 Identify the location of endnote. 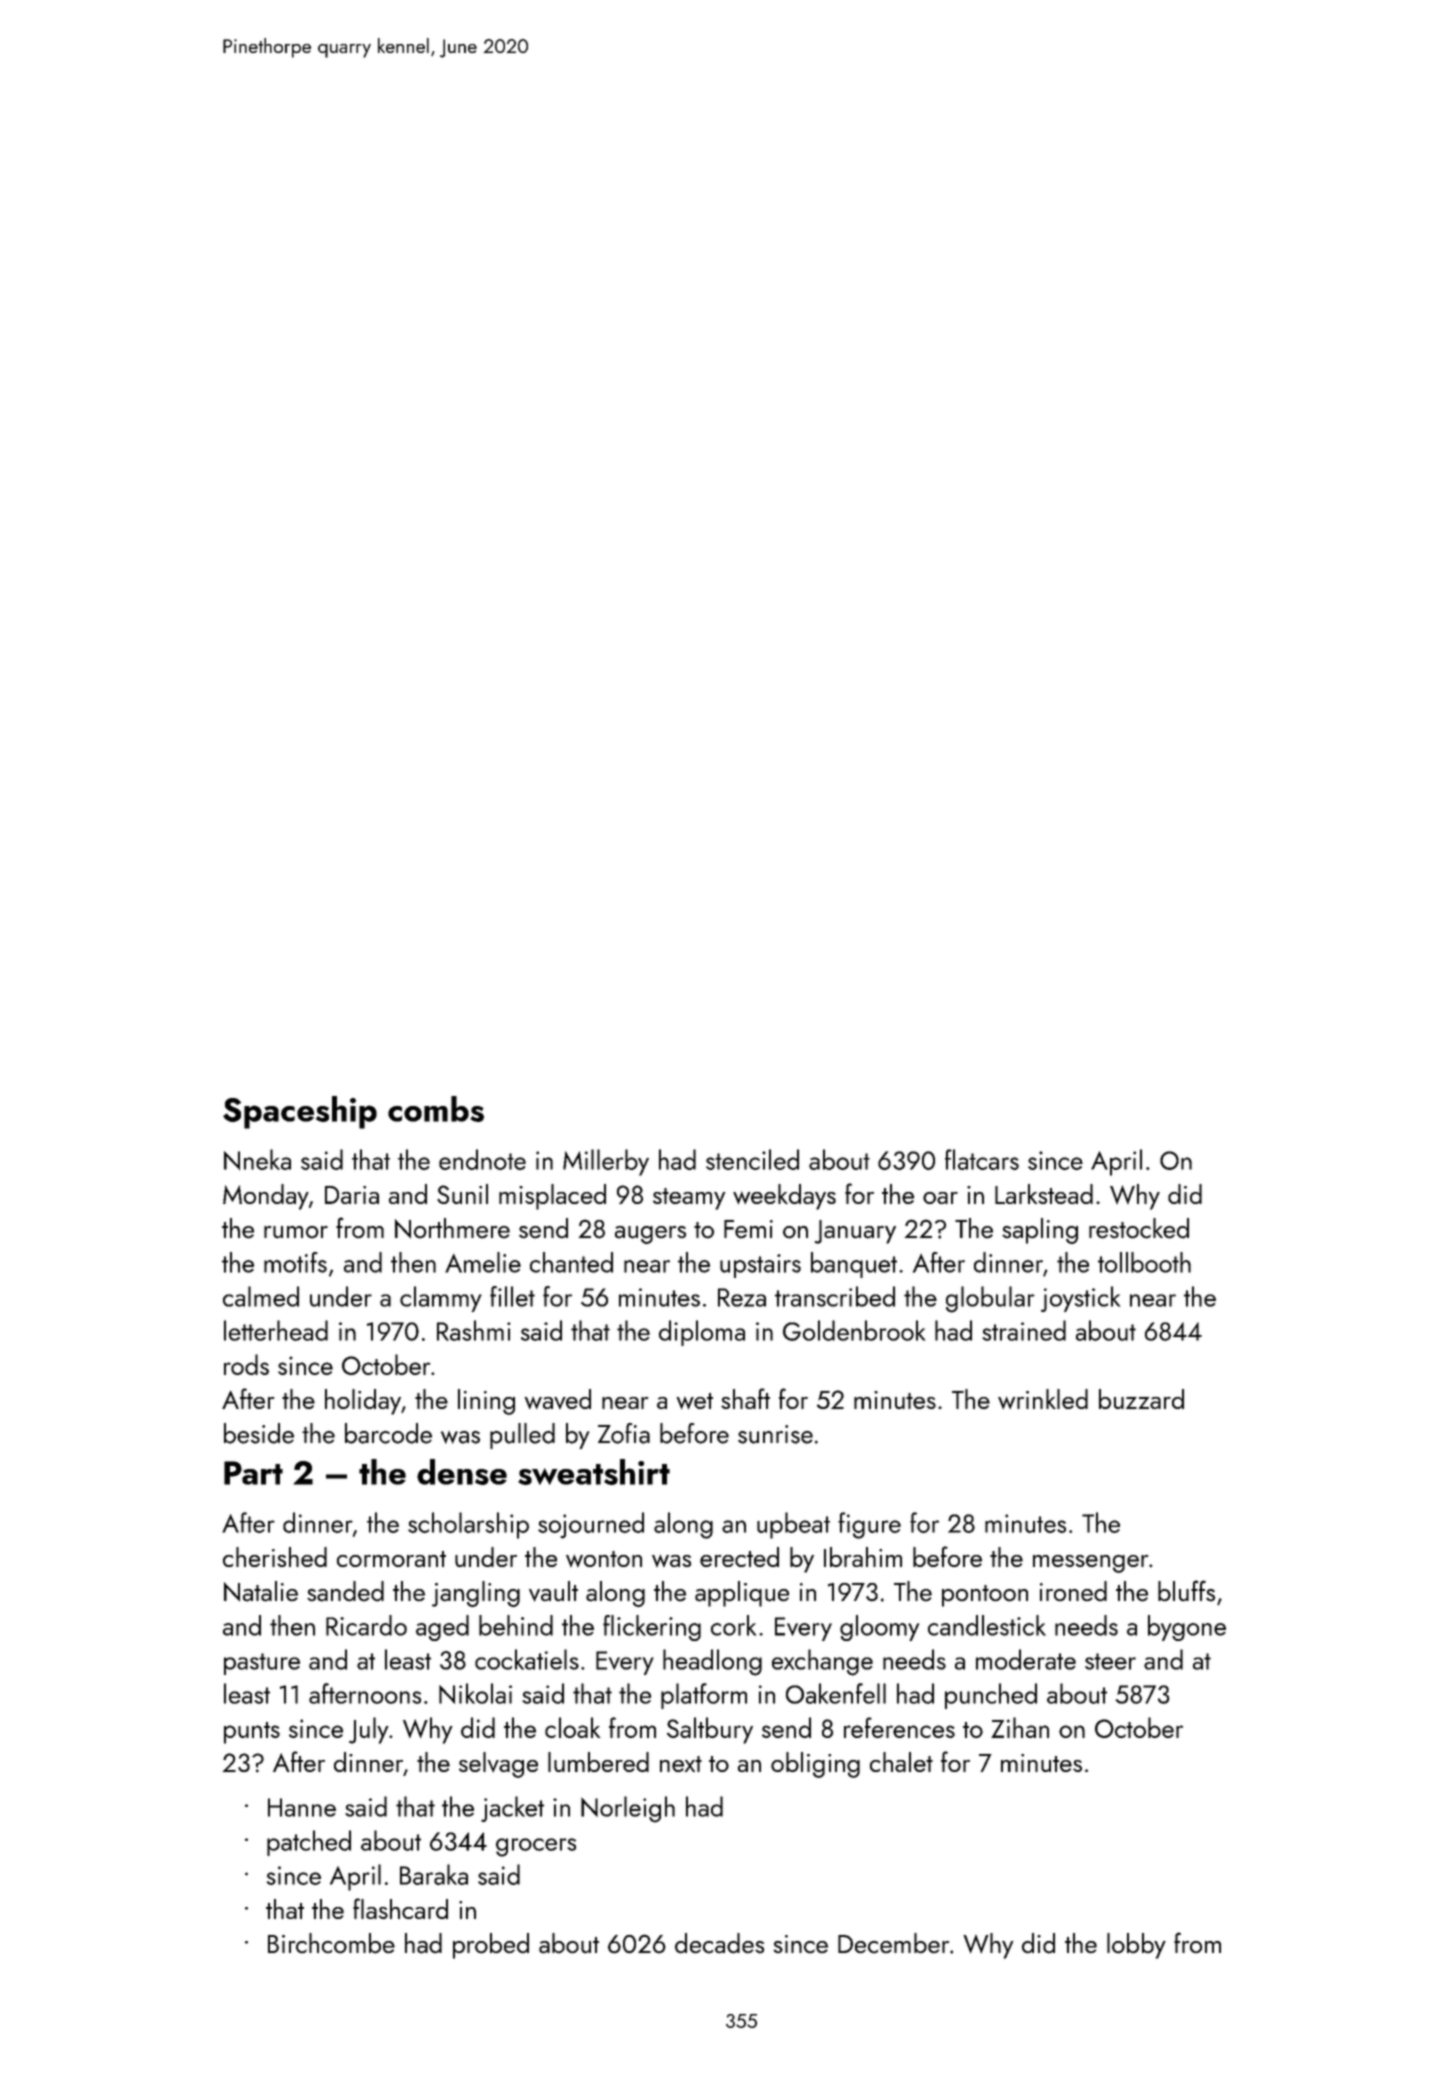
(482, 1159).
